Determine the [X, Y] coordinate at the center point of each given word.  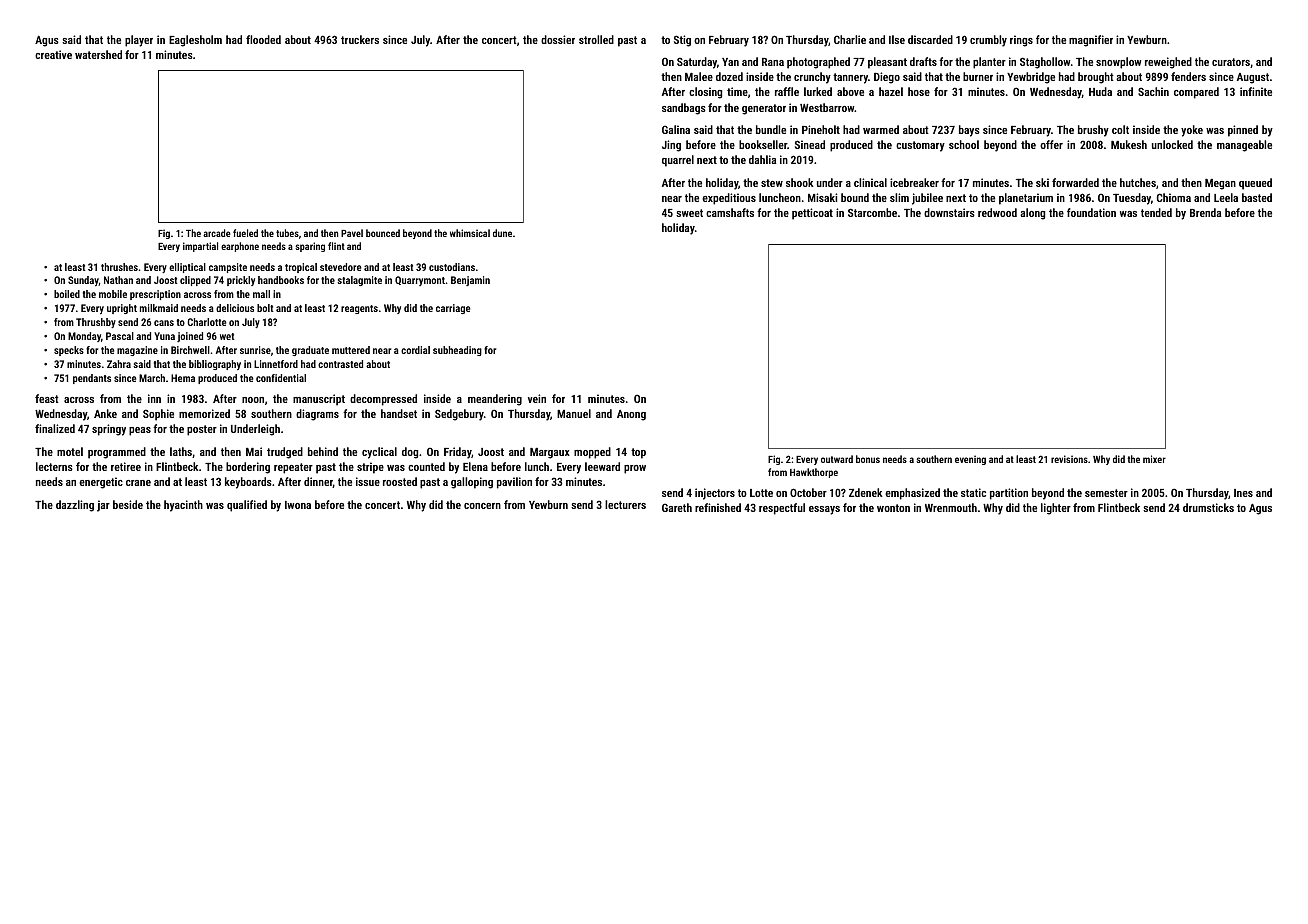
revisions [1069, 459]
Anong [631, 415]
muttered [351, 350]
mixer [1154, 459]
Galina [676, 129]
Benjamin [470, 281]
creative [53, 54]
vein [537, 398]
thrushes [119, 267]
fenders [1188, 76]
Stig [682, 41]
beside [128, 504]
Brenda [1205, 212]
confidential [281, 378]
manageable [1244, 146]
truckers [360, 39]
